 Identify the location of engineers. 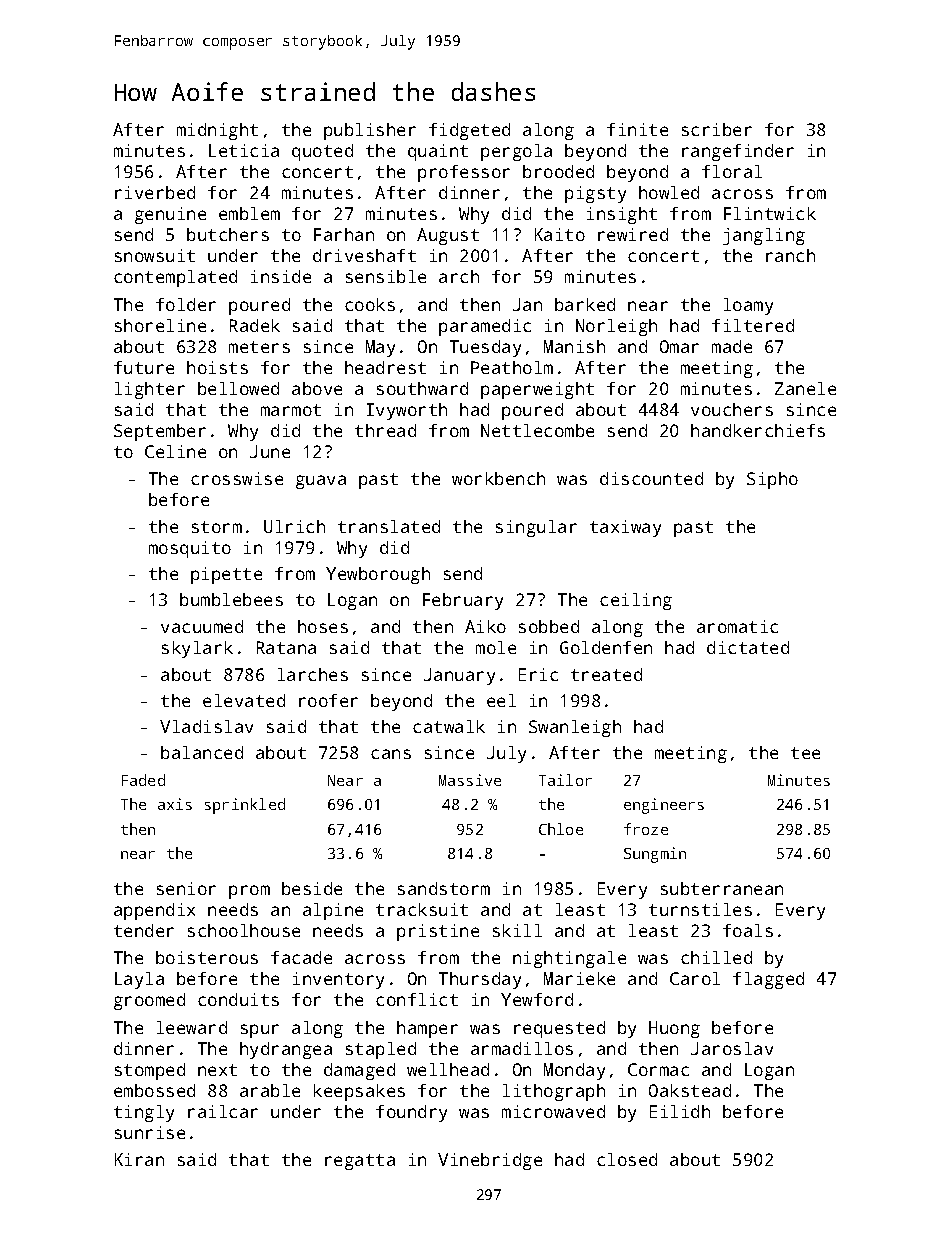
(664, 806).
